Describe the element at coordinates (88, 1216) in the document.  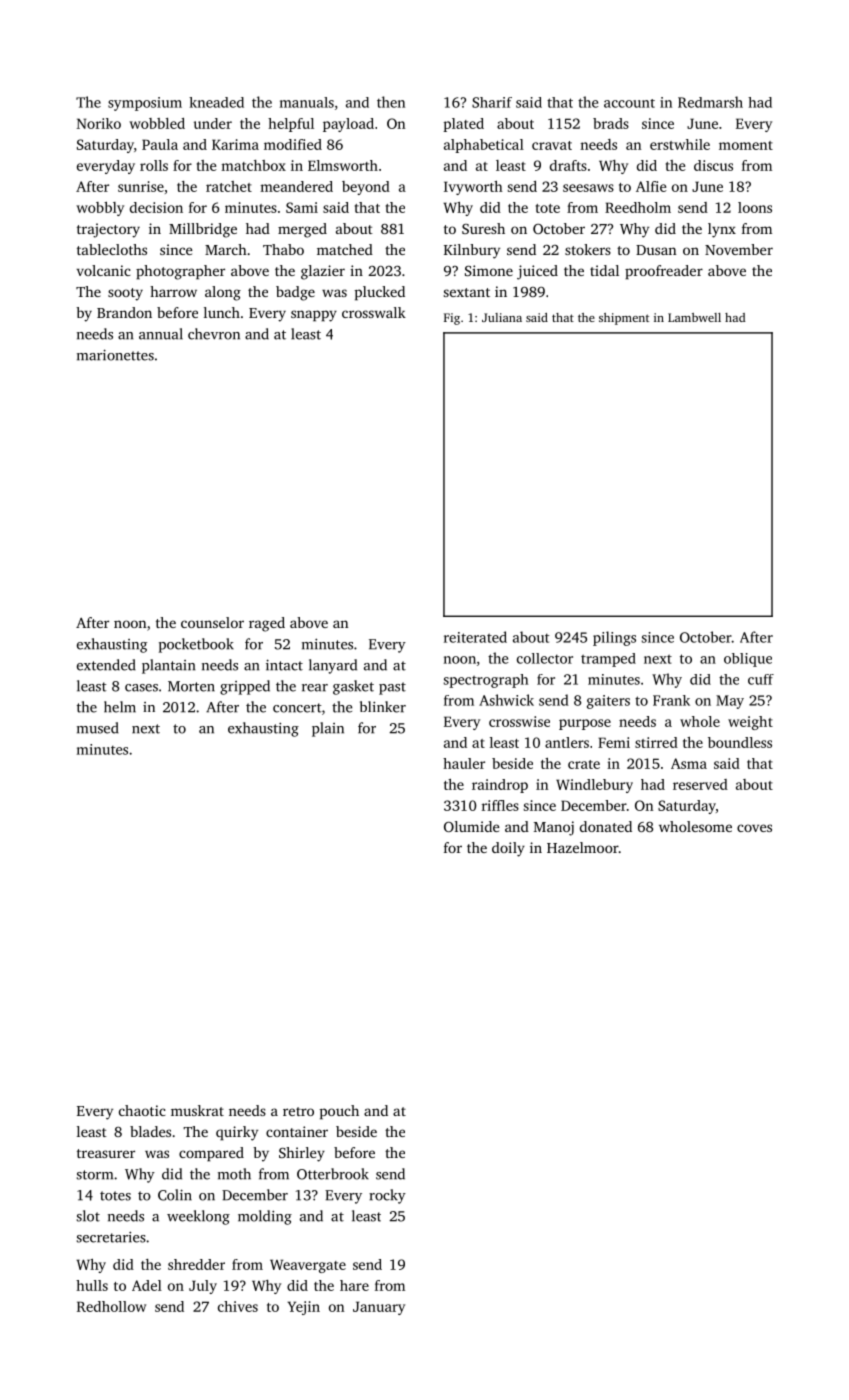
I see `slot` at that location.
